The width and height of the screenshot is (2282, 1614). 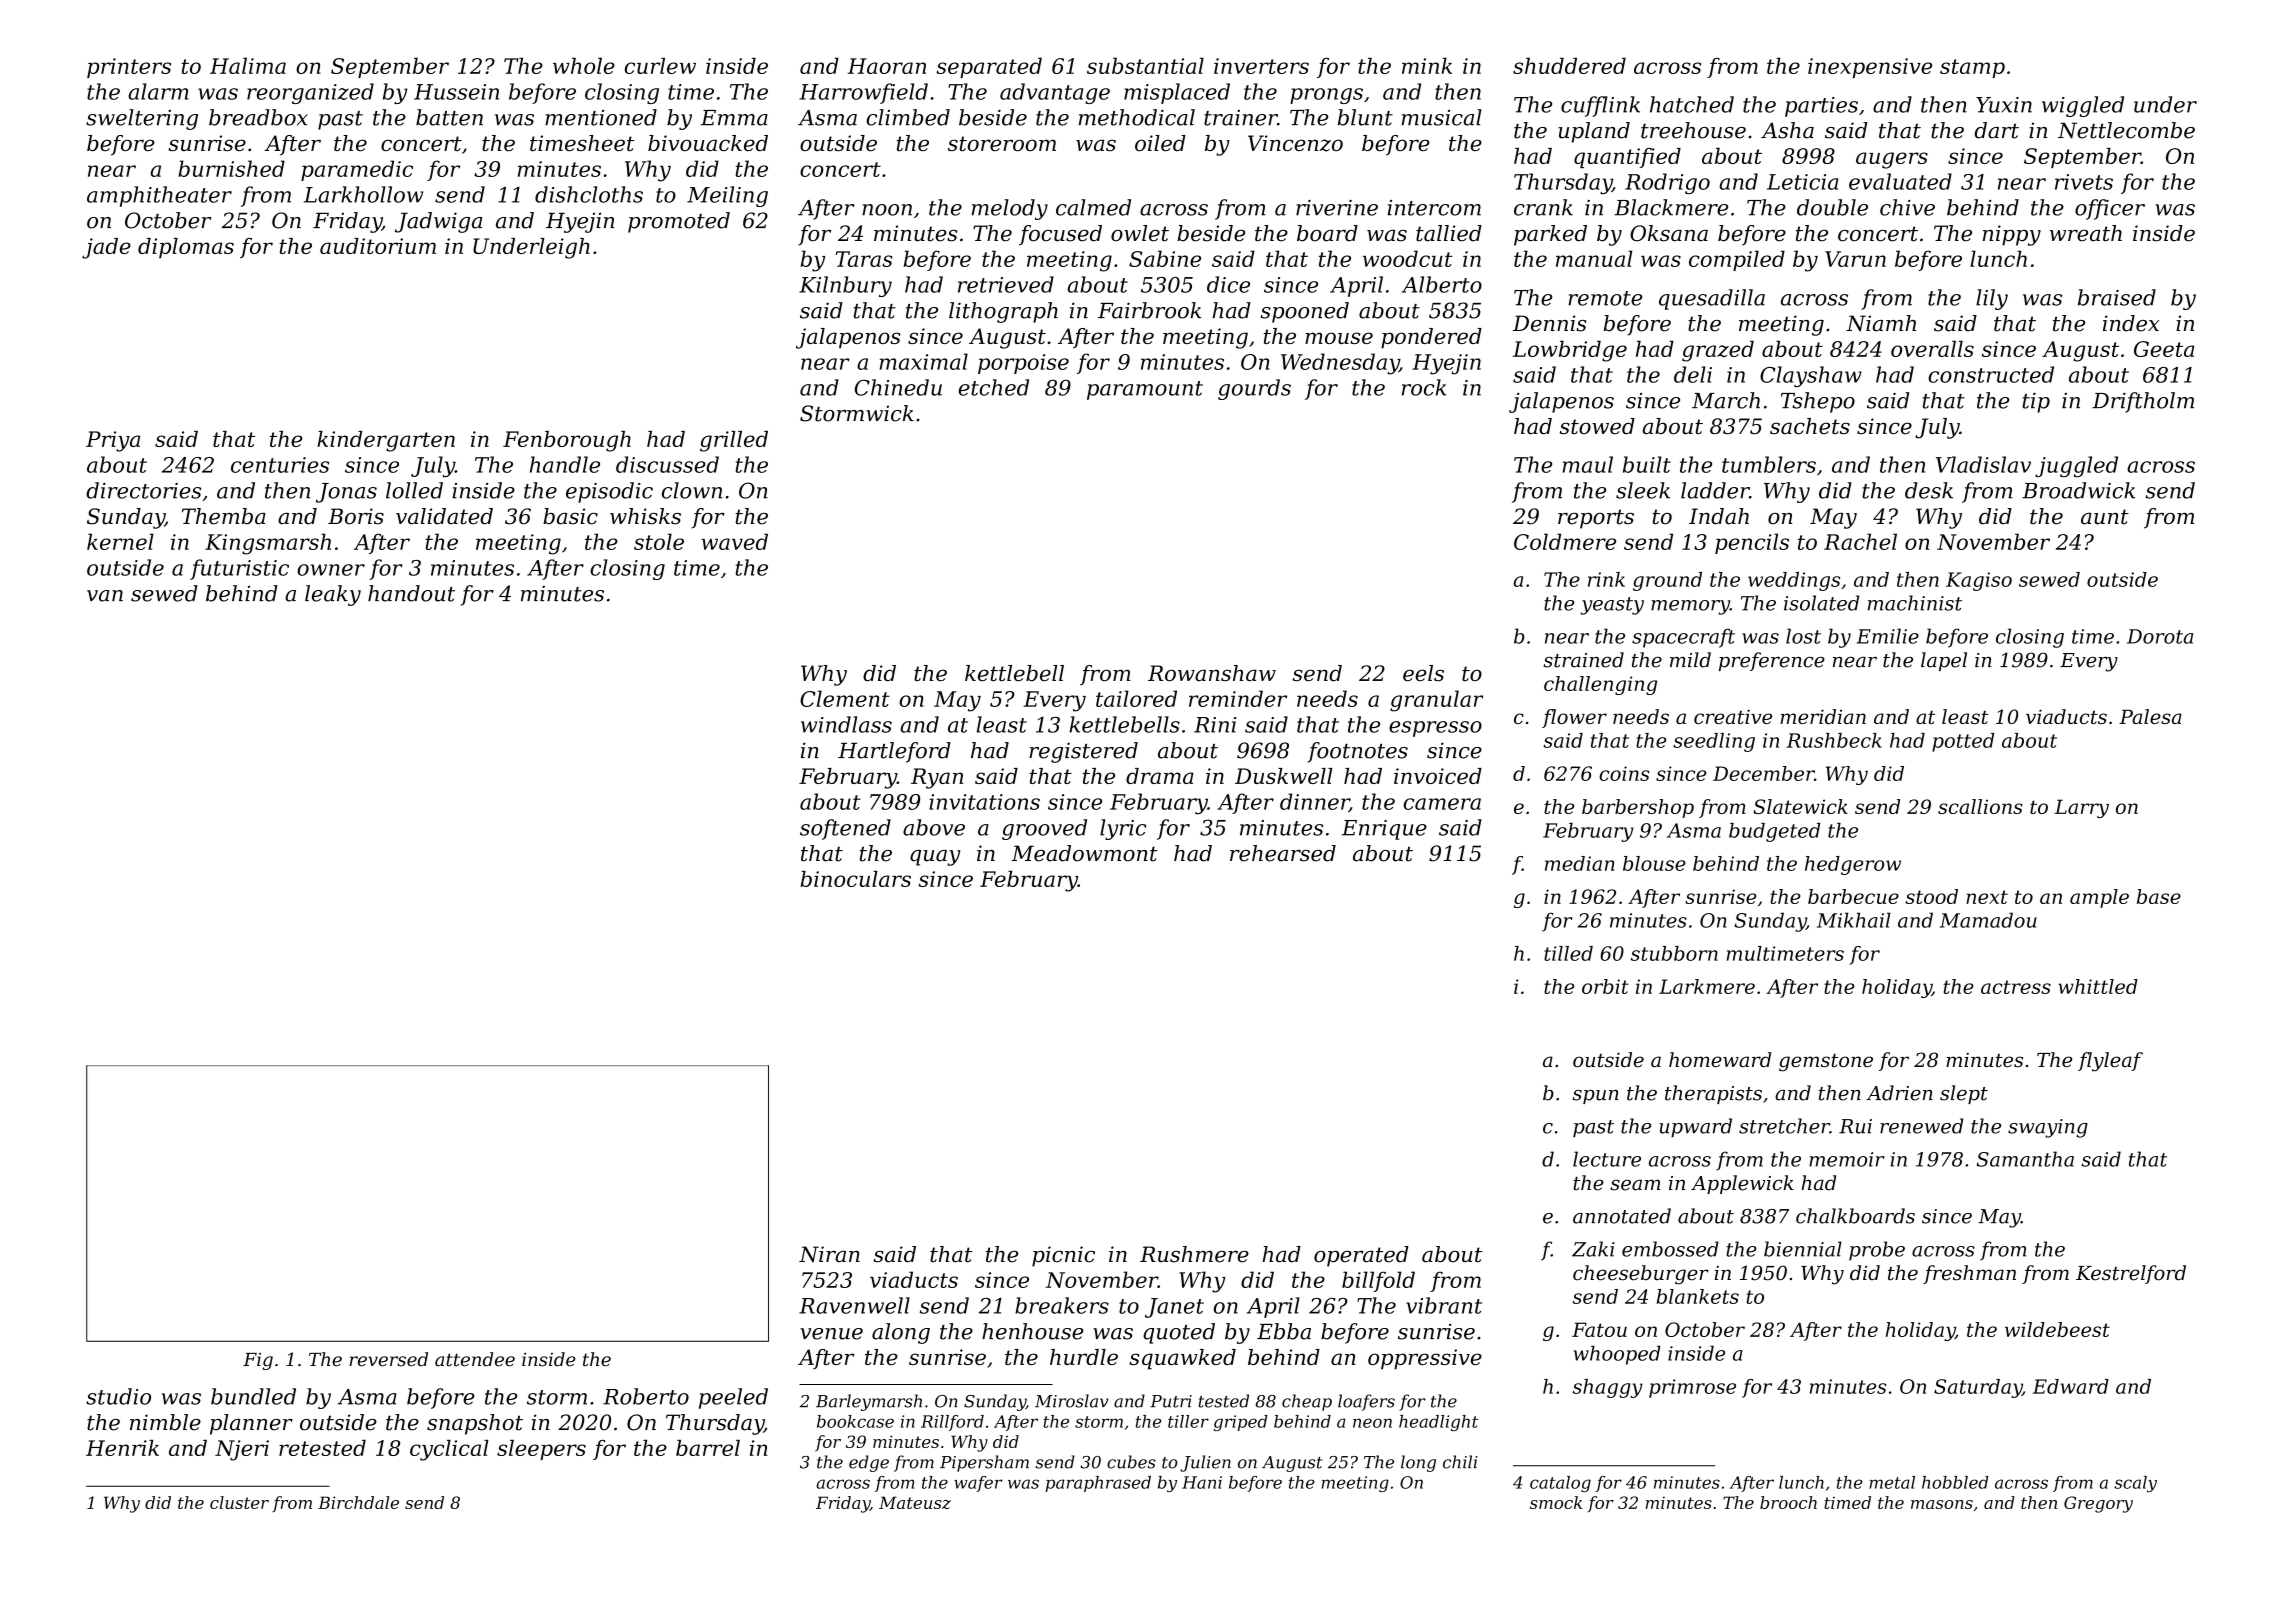 What do you see at coordinates (253, 1396) in the screenshot?
I see `bundled` at bounding box center [253, 1396].
